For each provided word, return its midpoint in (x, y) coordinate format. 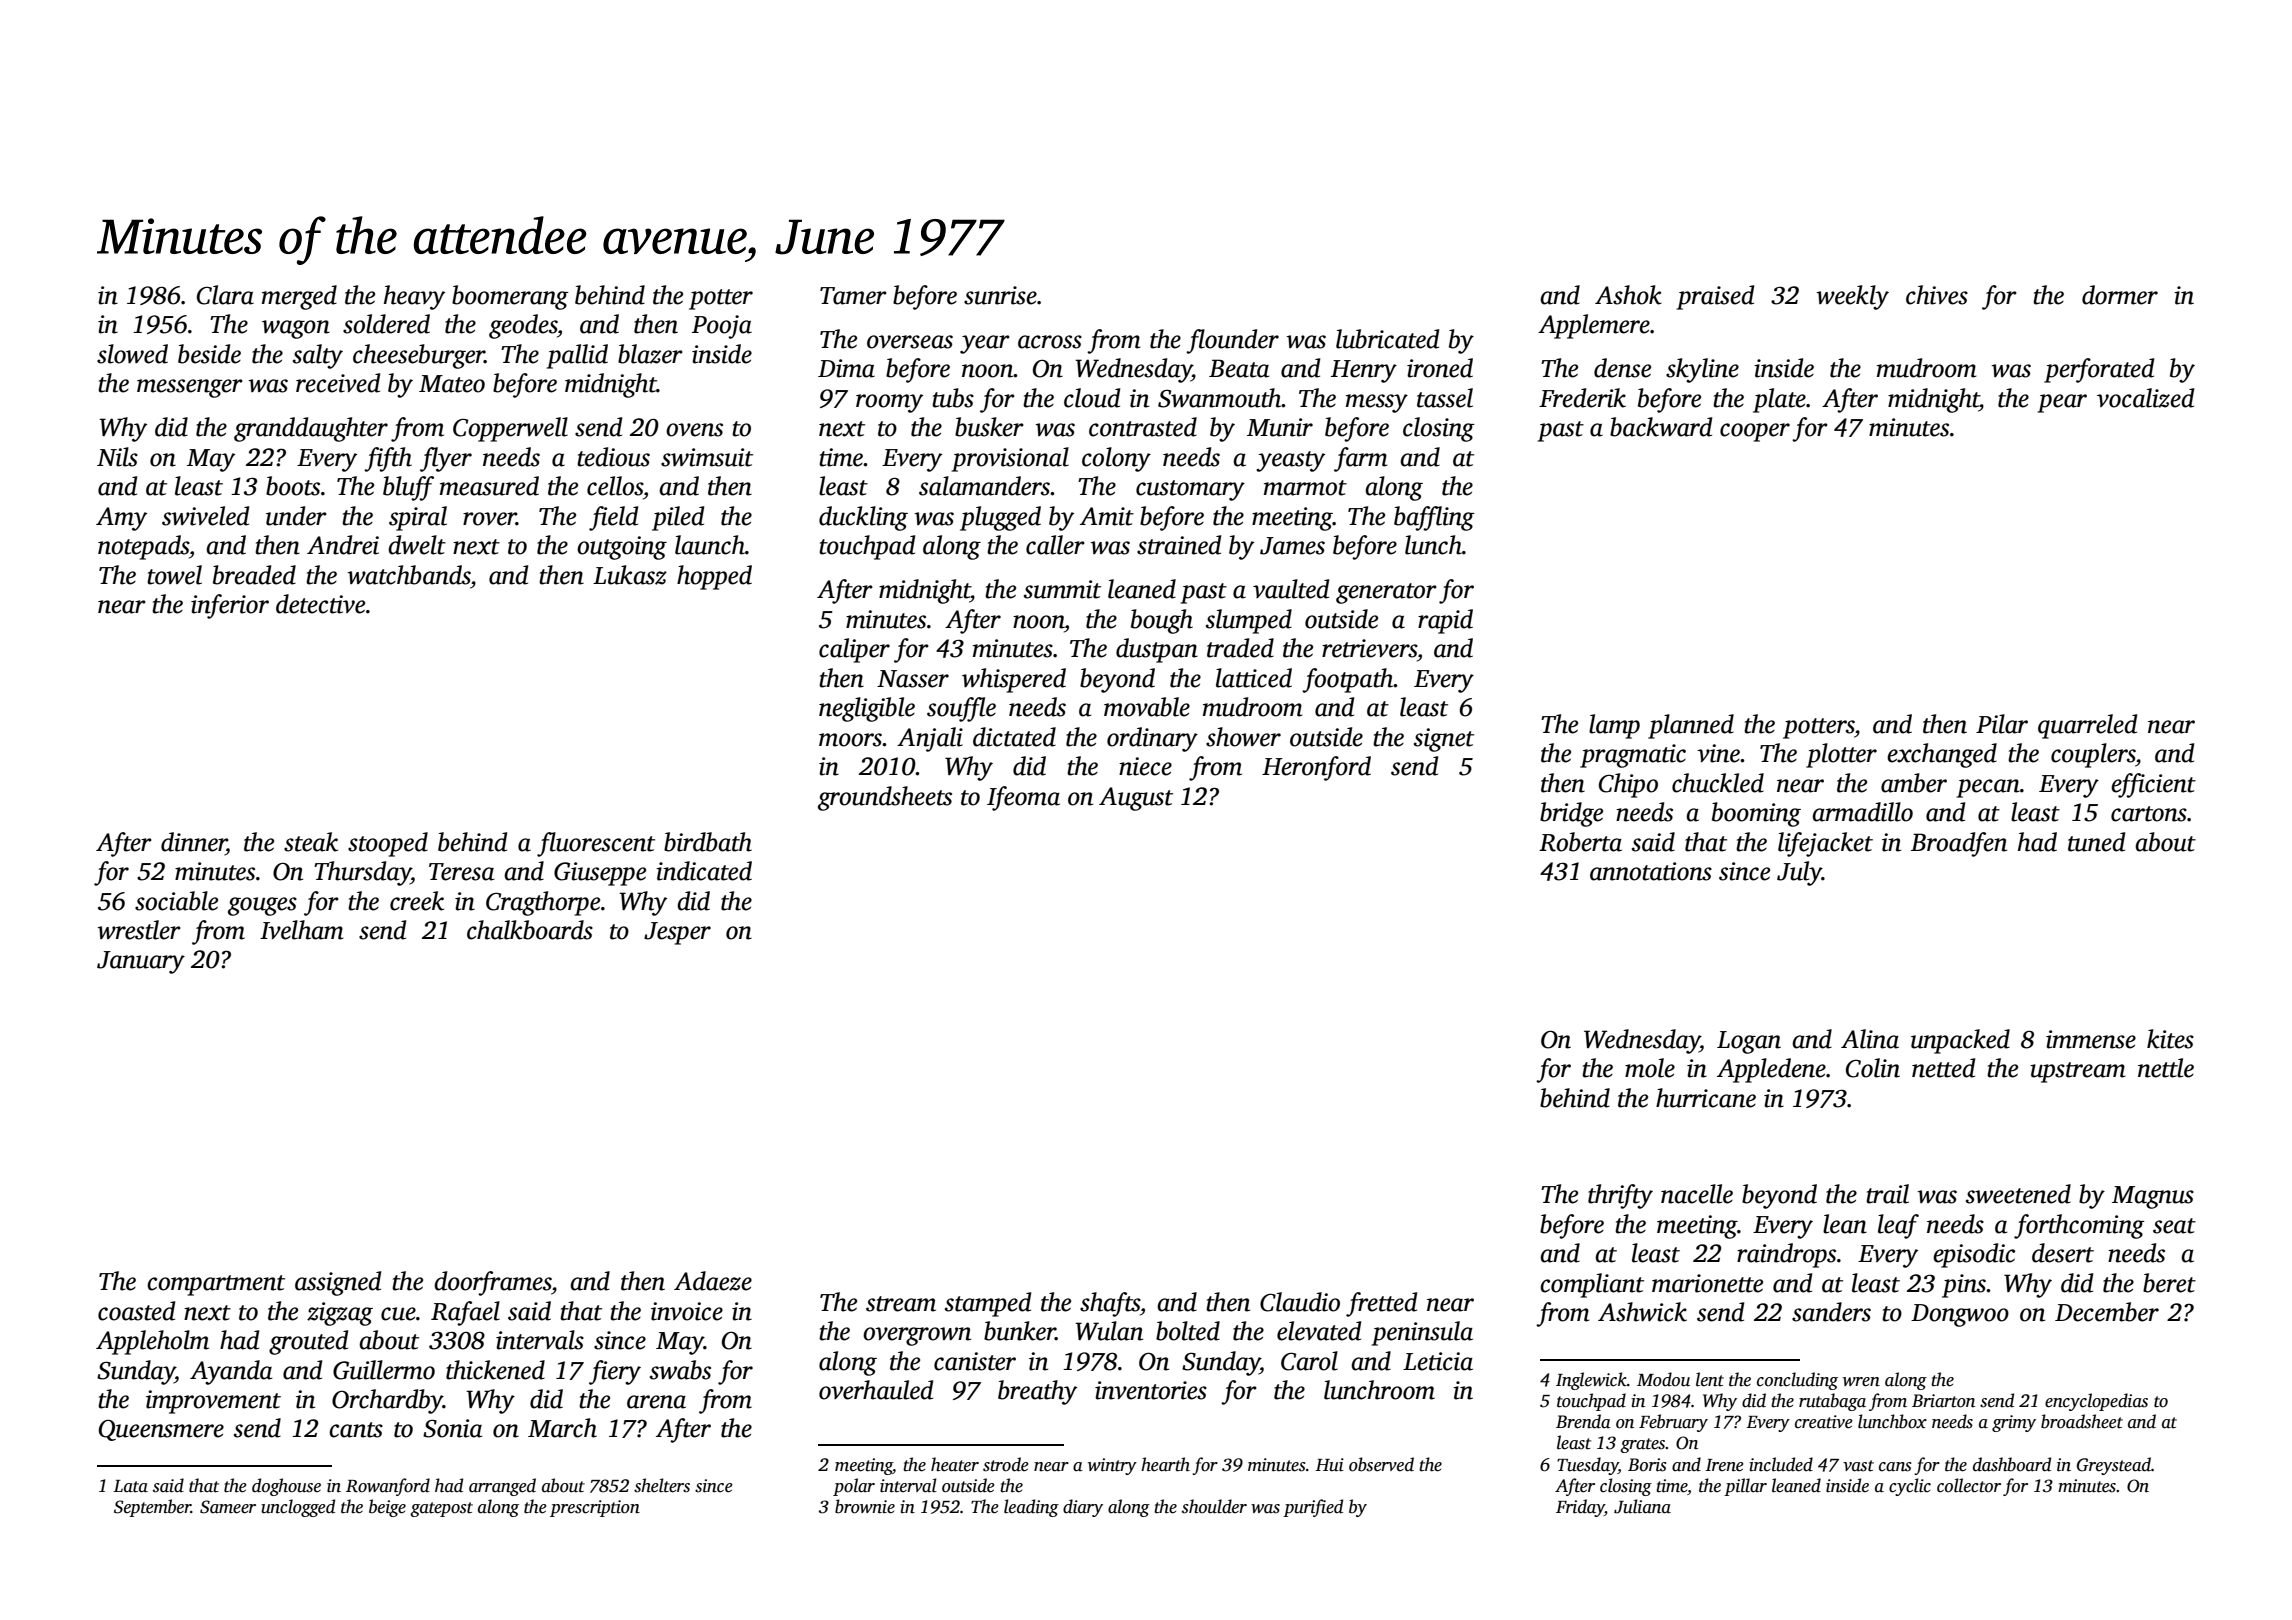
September (152, 1508)
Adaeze (713, 1281)
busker (989, 427)
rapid (1445, 621)
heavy (414, 297)
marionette (1707, 1283)
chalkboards (530, 930)
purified (1313, 1508)
